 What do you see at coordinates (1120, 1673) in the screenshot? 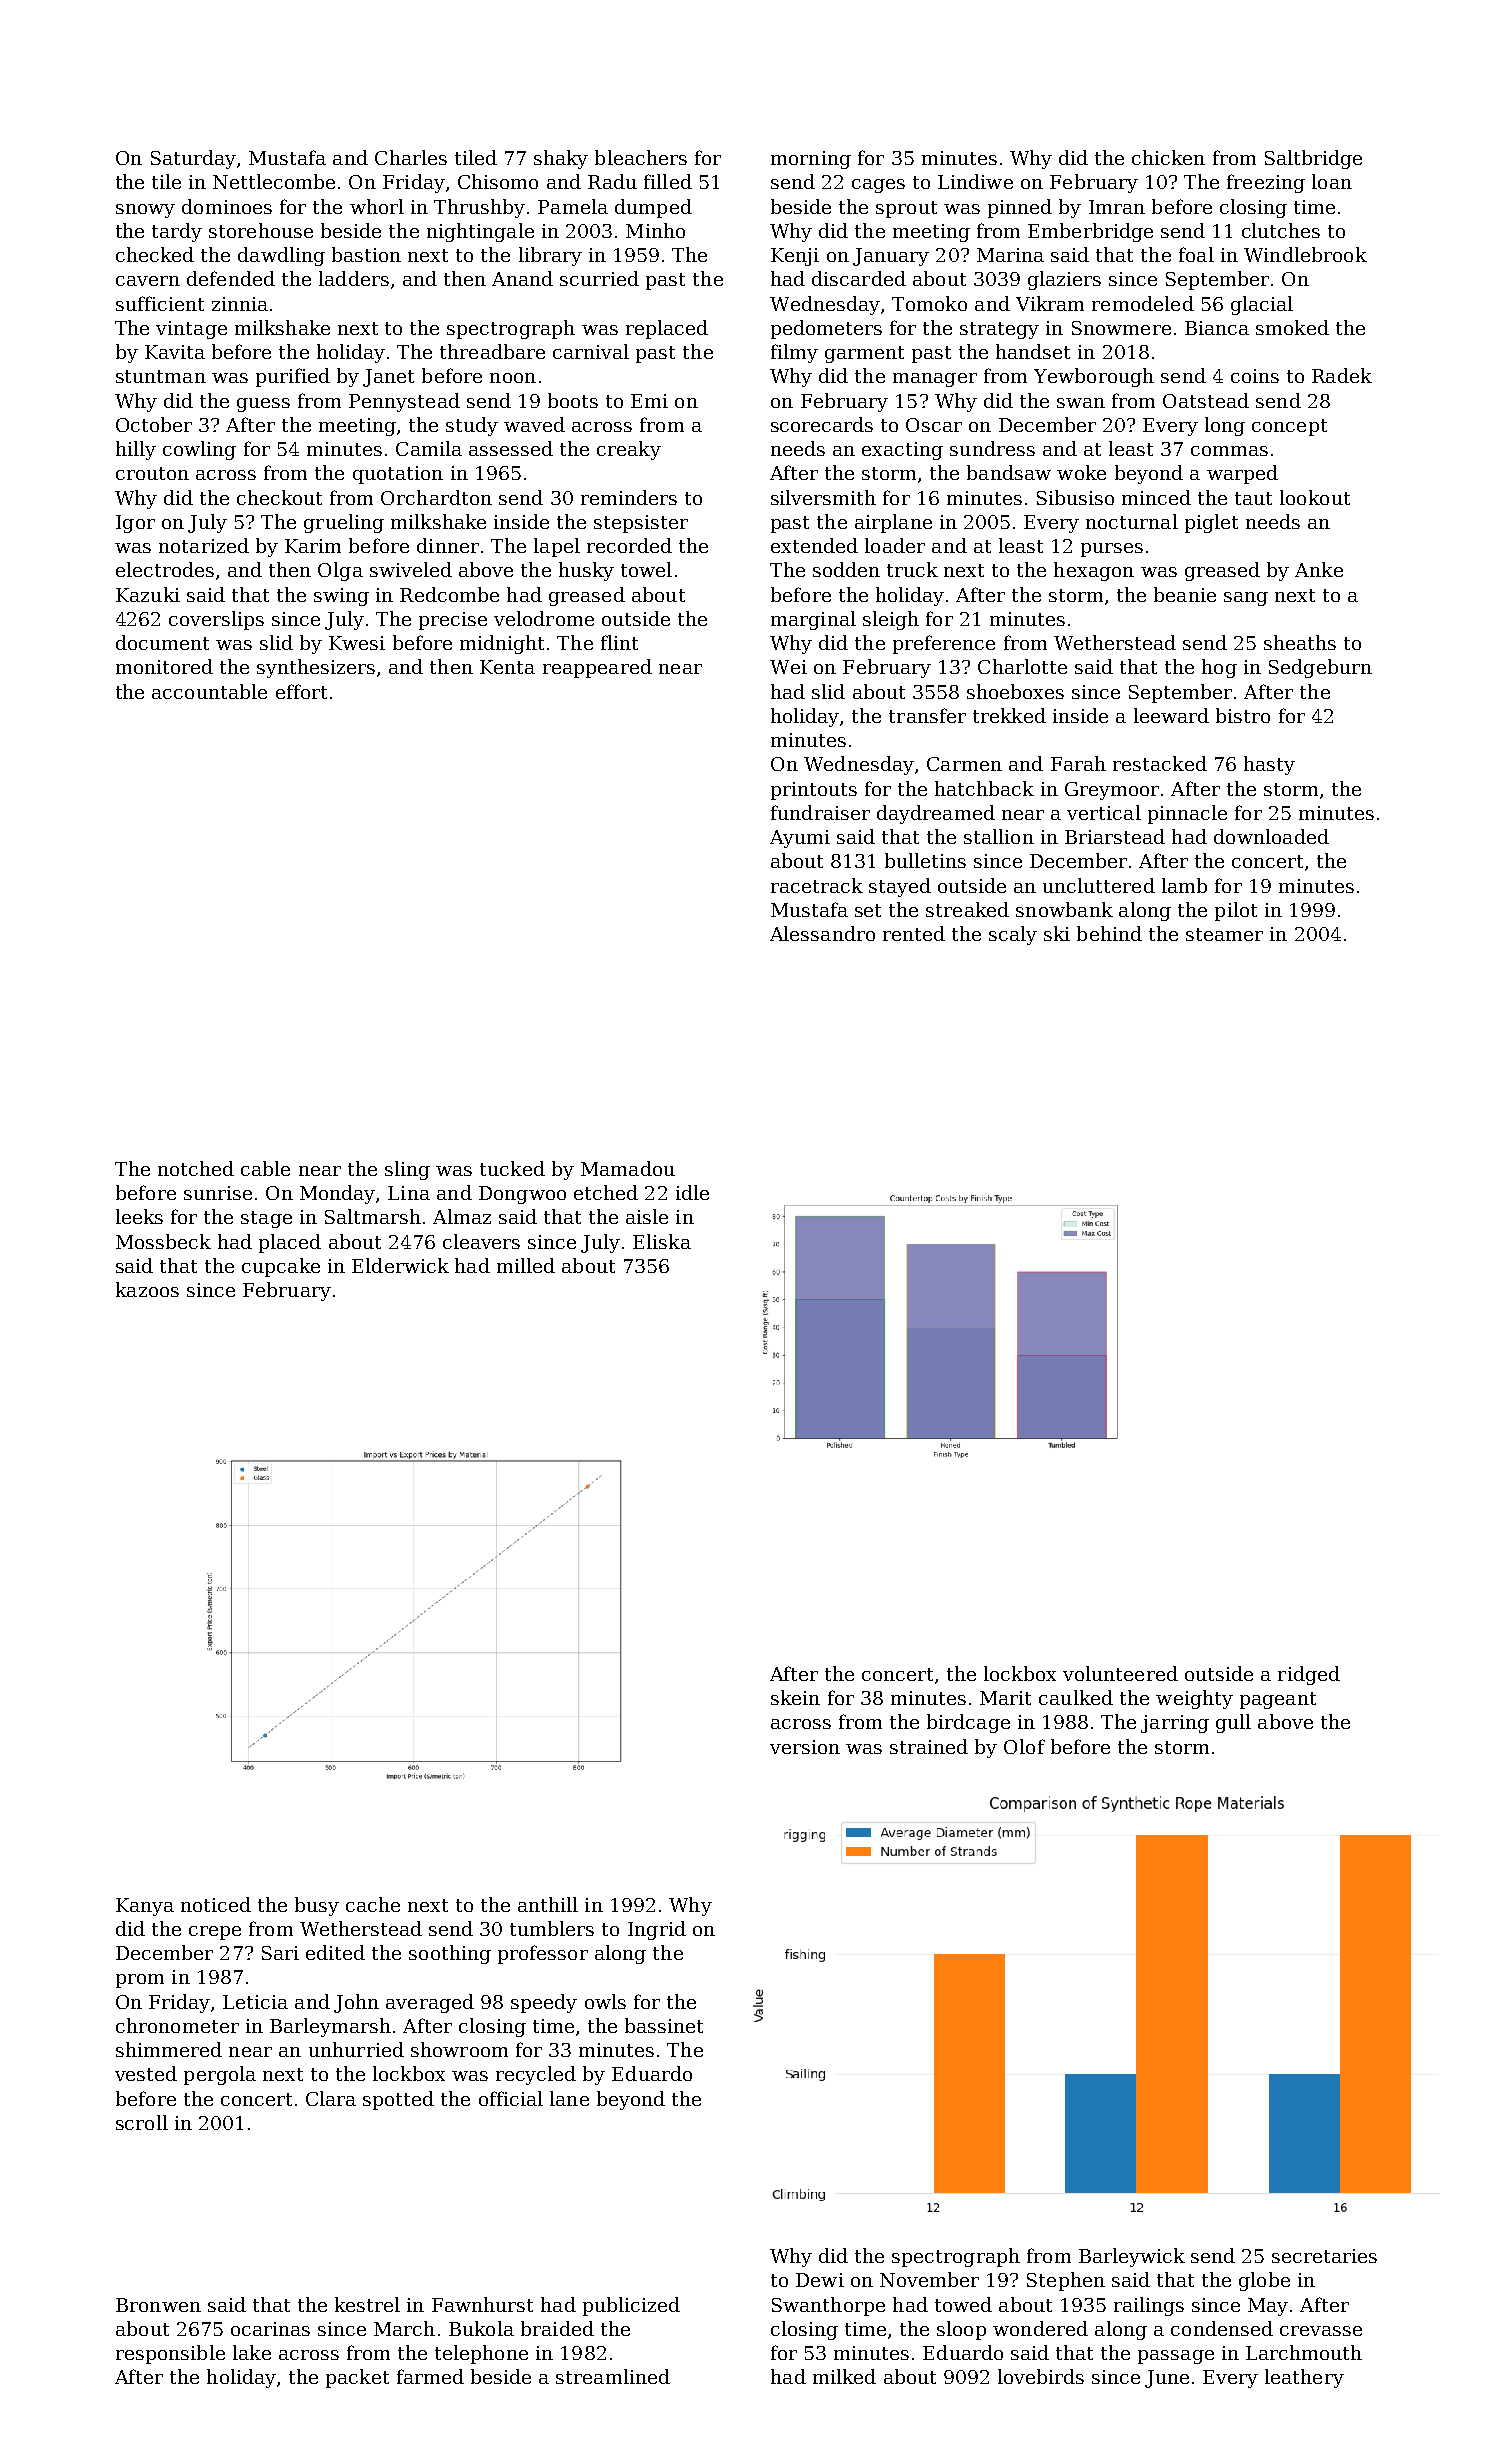
I see `volunteered` at bounding box center [1120, 1673].
